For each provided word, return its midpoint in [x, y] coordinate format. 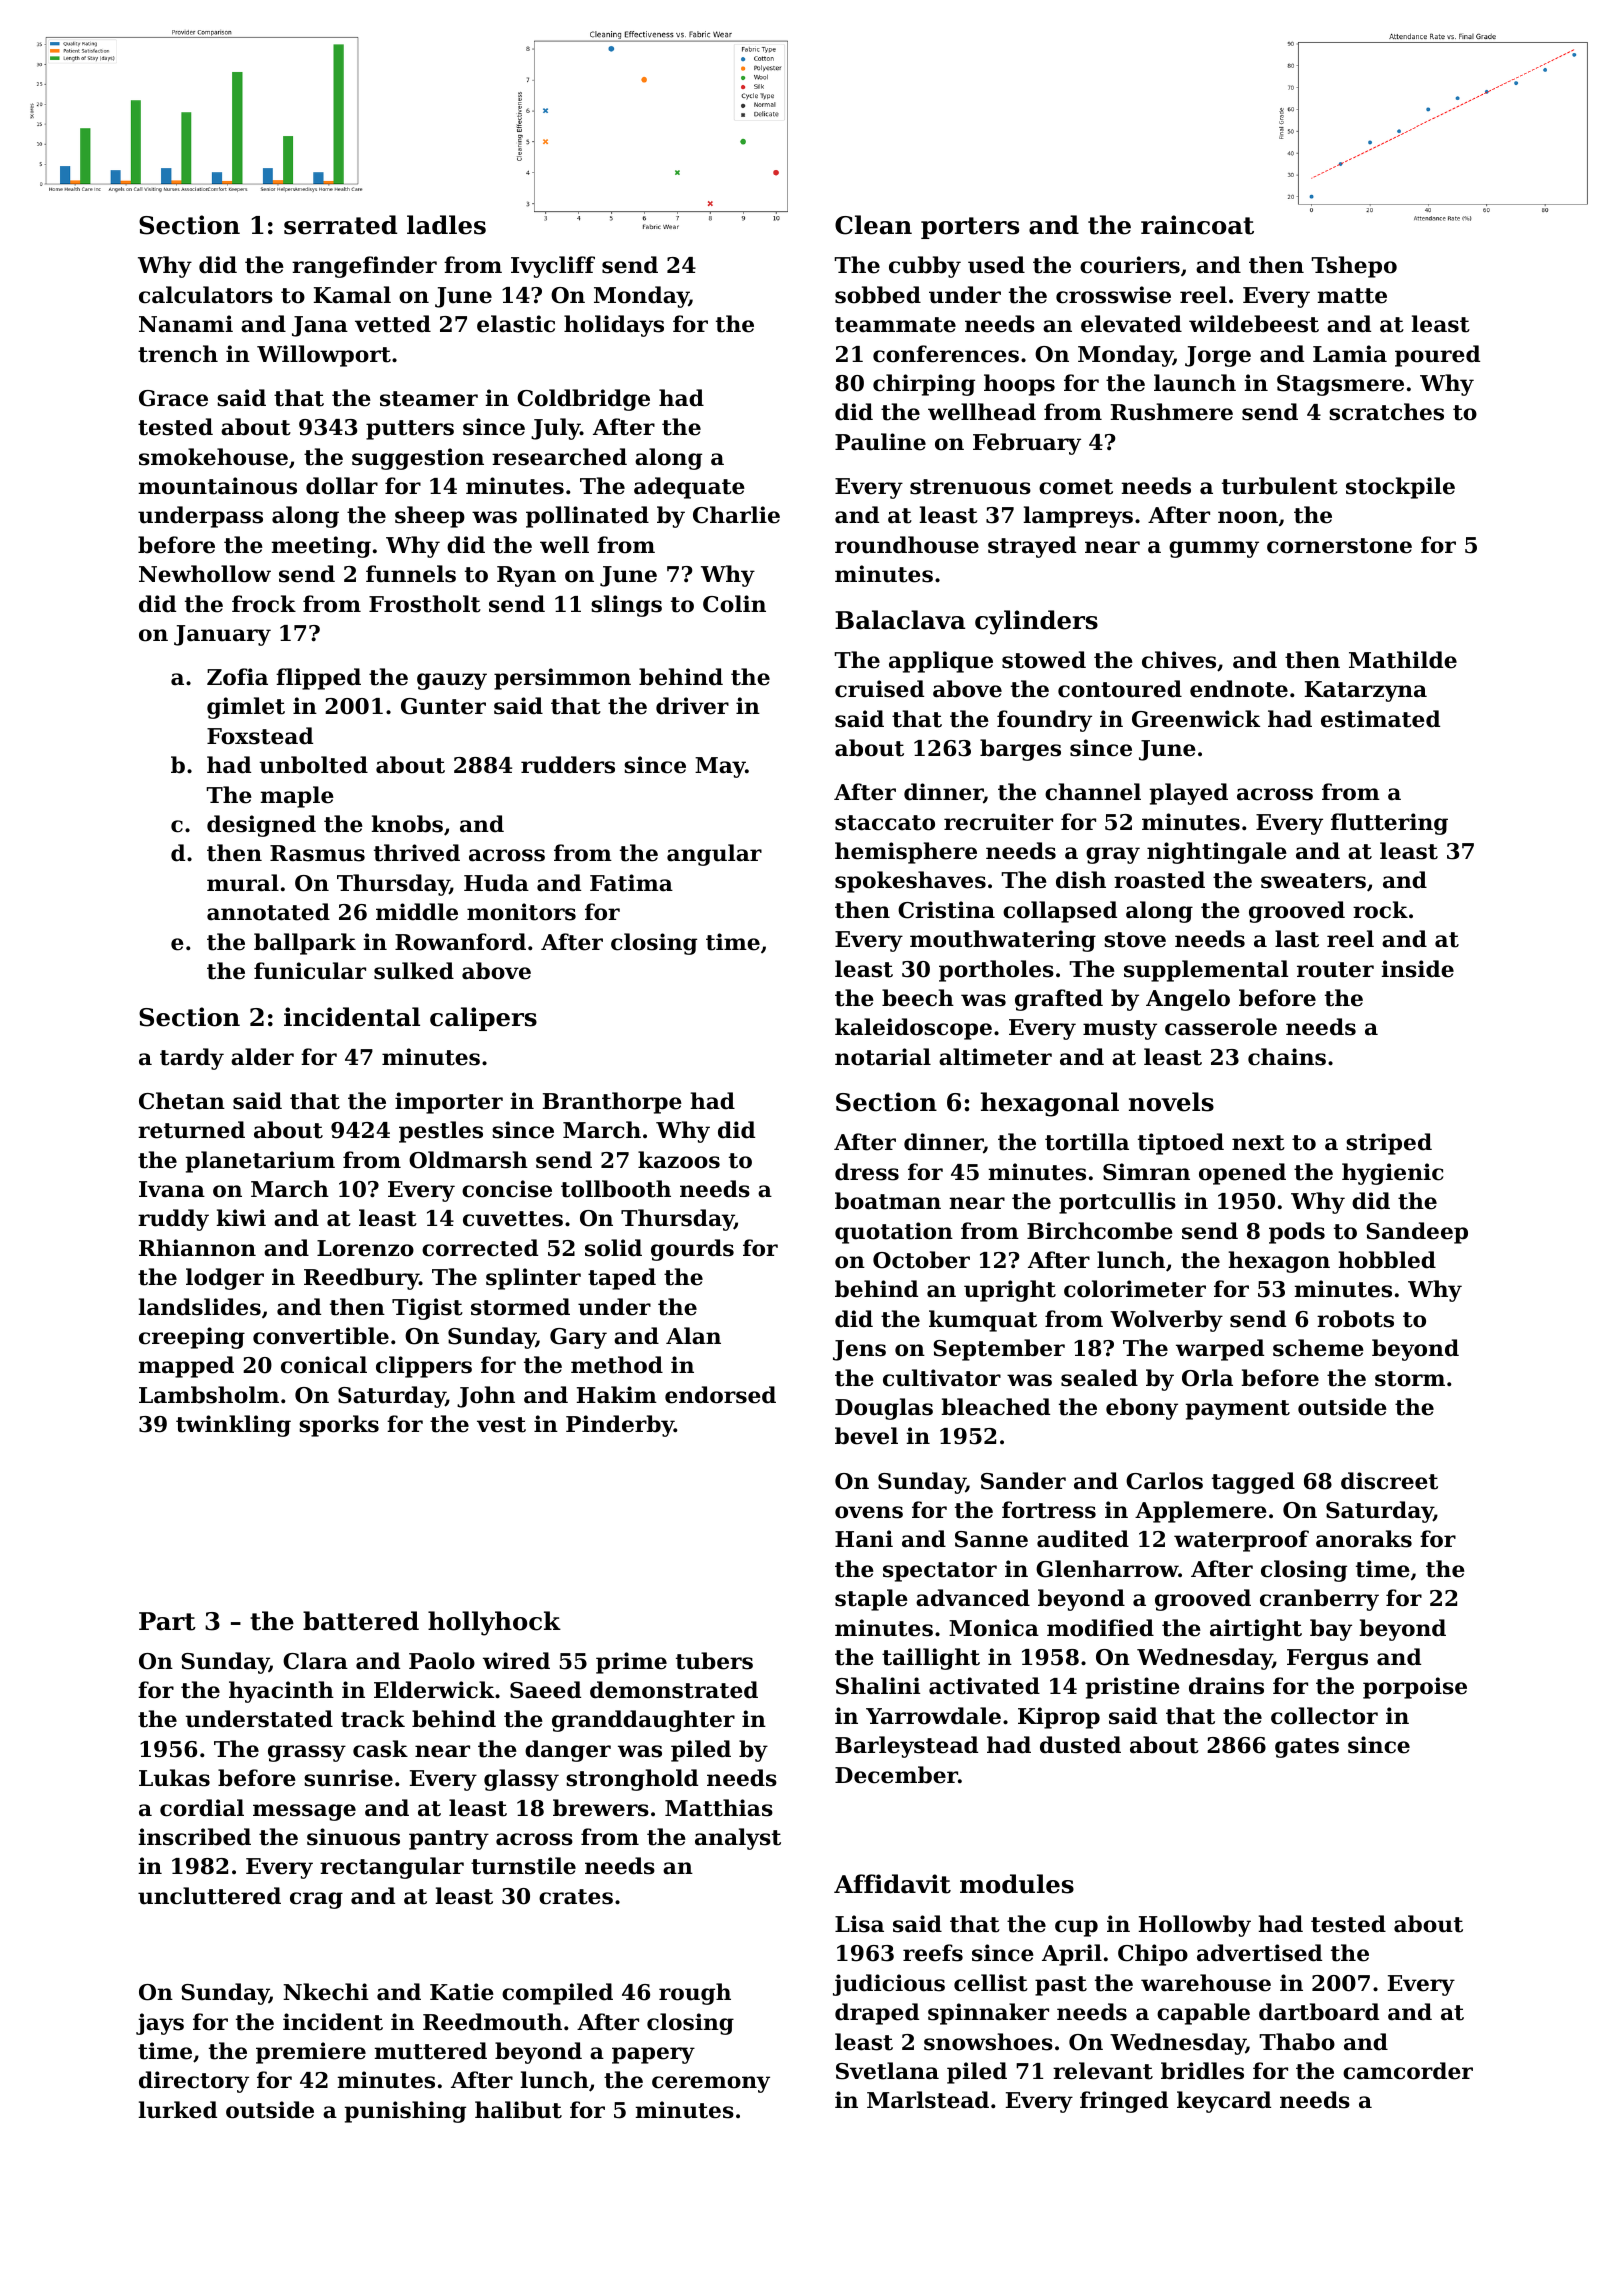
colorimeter [1135, 1289]
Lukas [174, 1778]
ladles [446, 225]
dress [867, 1172]
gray [1113, 855]
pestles [441, 1132]
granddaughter [643, 1721]
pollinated [587, 517]
